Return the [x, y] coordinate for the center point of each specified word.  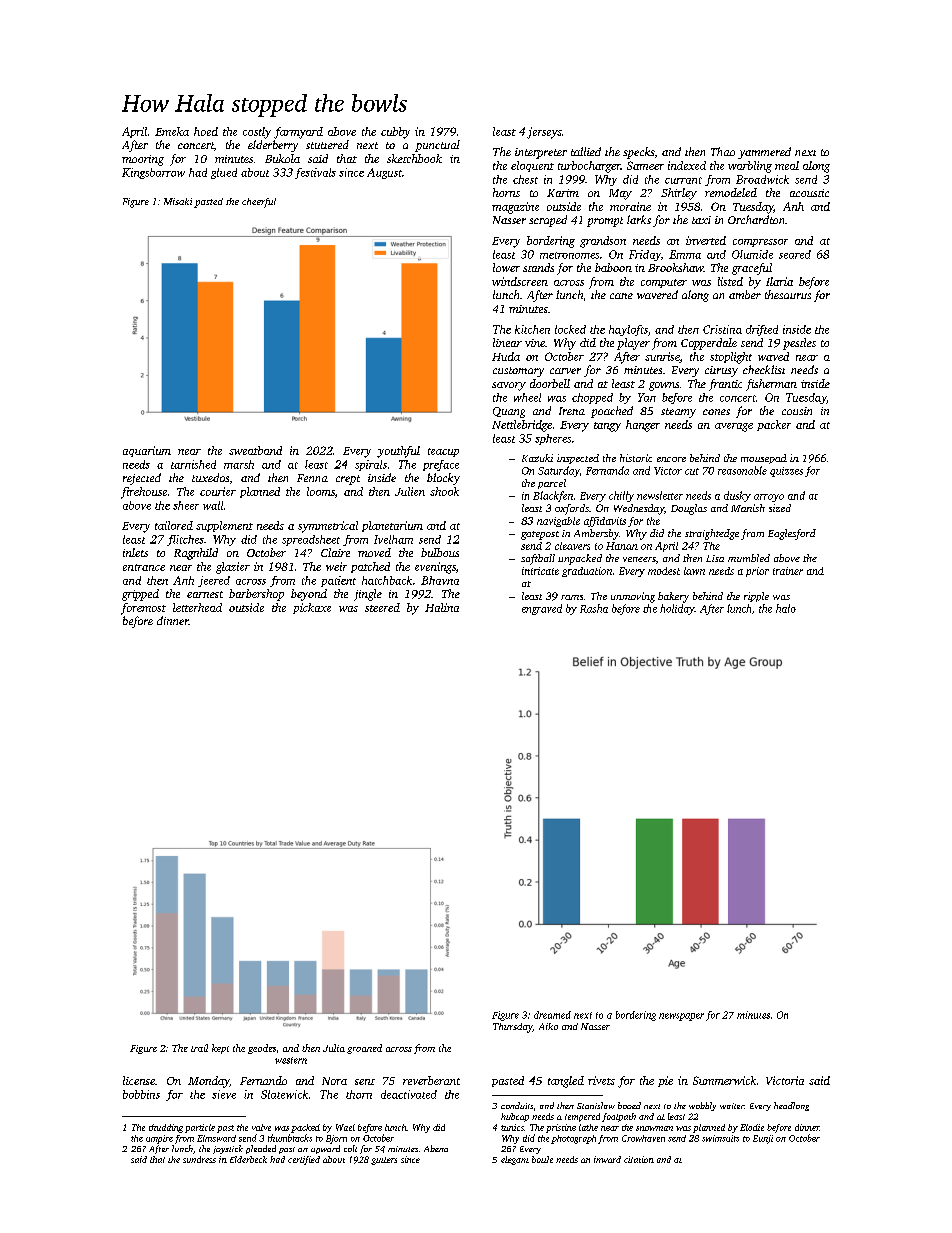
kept [220, 1049]
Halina [442, 607]
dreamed [552, 1015]
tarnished [193, 464]
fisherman [771, 385]
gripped [140, 595]
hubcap [515, 1117]
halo [786, 608]
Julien [410, 491]
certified [304, 1160]
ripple [756, 597]
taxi [701, 220]
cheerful [259, 203]
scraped [548, 221]
